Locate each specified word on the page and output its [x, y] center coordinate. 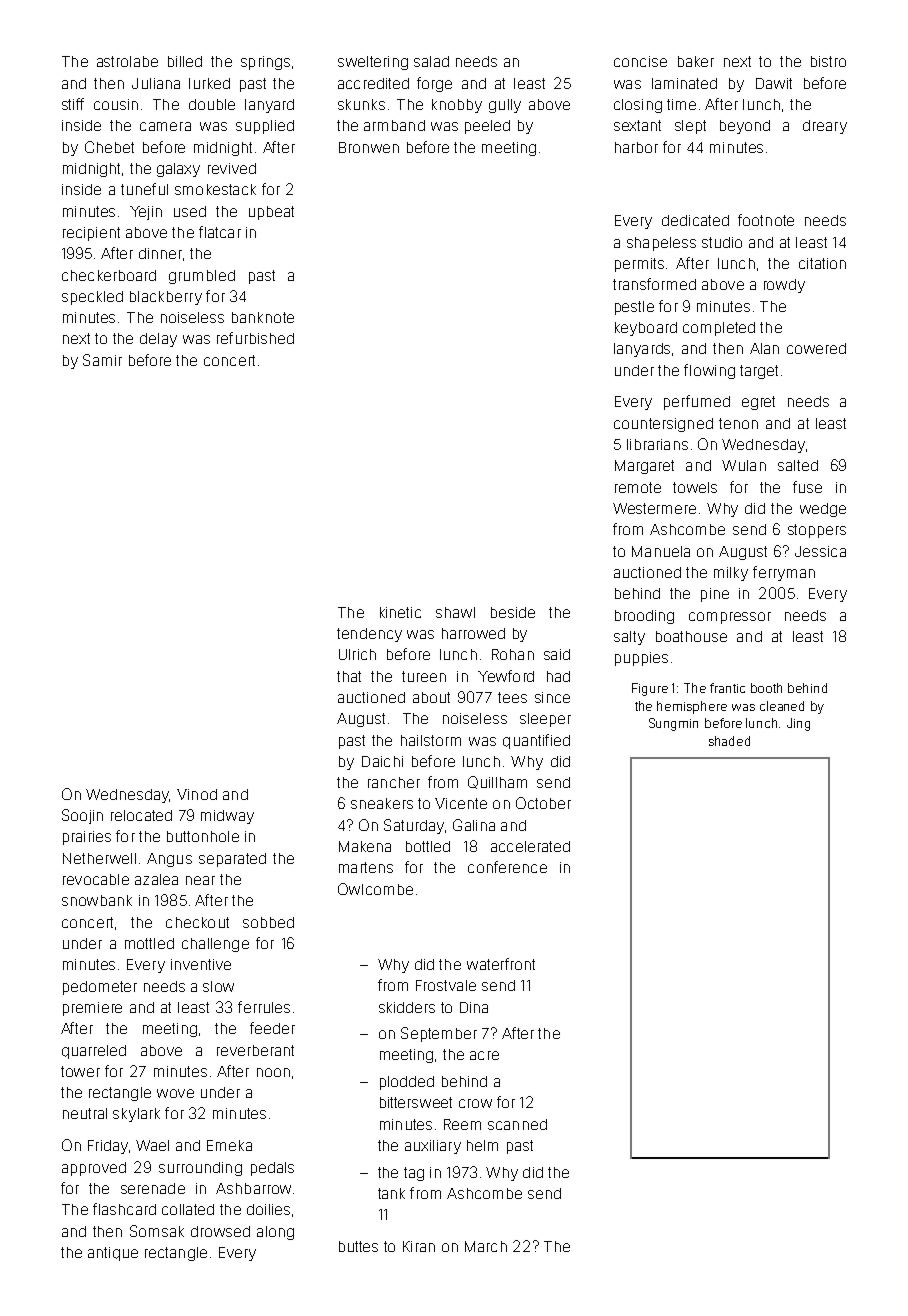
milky [731, 574]
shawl [455, 612]
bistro [828, 61]
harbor [636, 147]
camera [165, 126]
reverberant [255, 1050]
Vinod [197, 794]
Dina [474, 1007]
